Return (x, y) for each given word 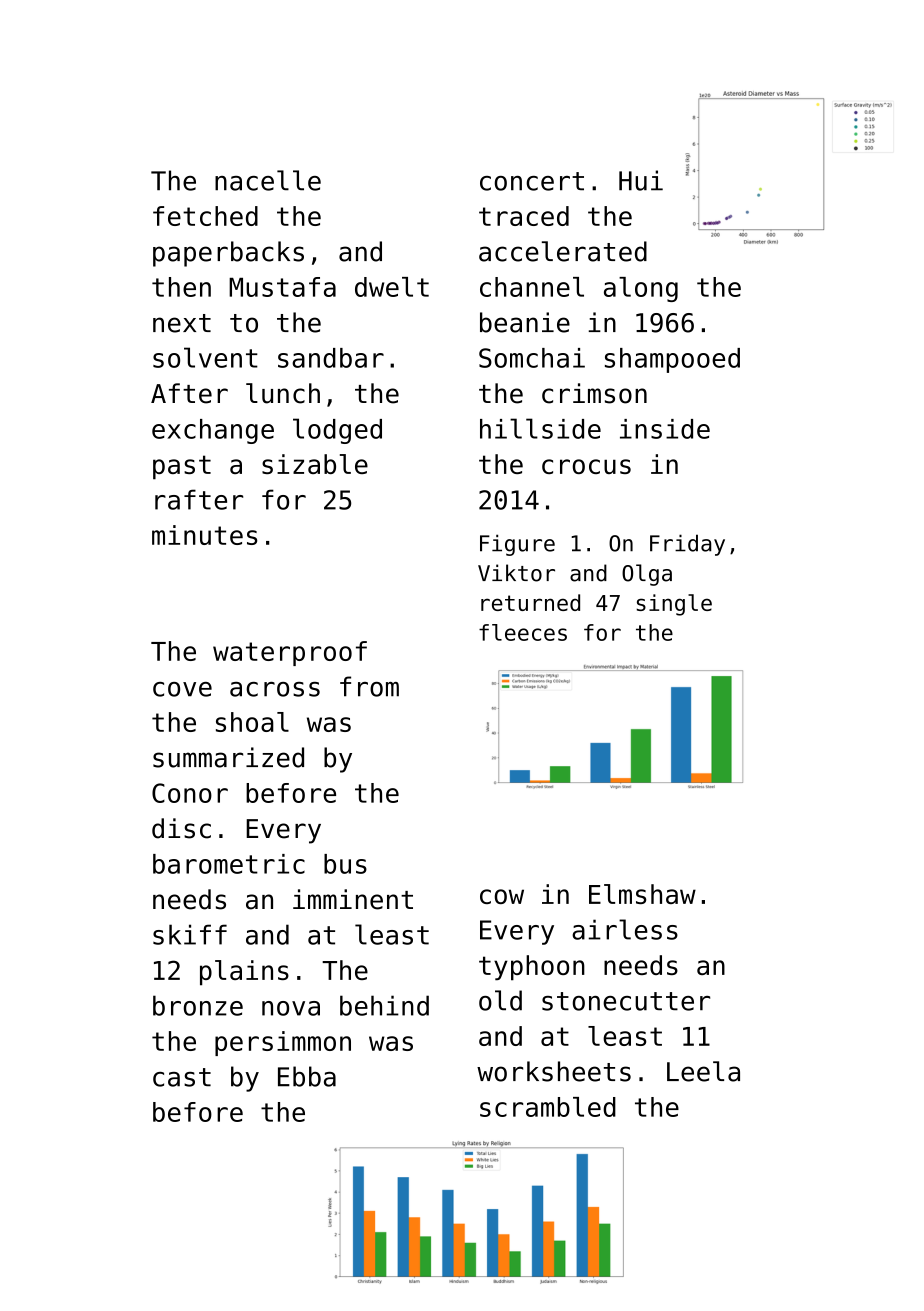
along (641, 289)
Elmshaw (642, 894)
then (181, 287)
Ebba (307, 1076)
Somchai (532, 358)
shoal (252, 722)
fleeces (523, 632)
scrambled (548, 1107)
